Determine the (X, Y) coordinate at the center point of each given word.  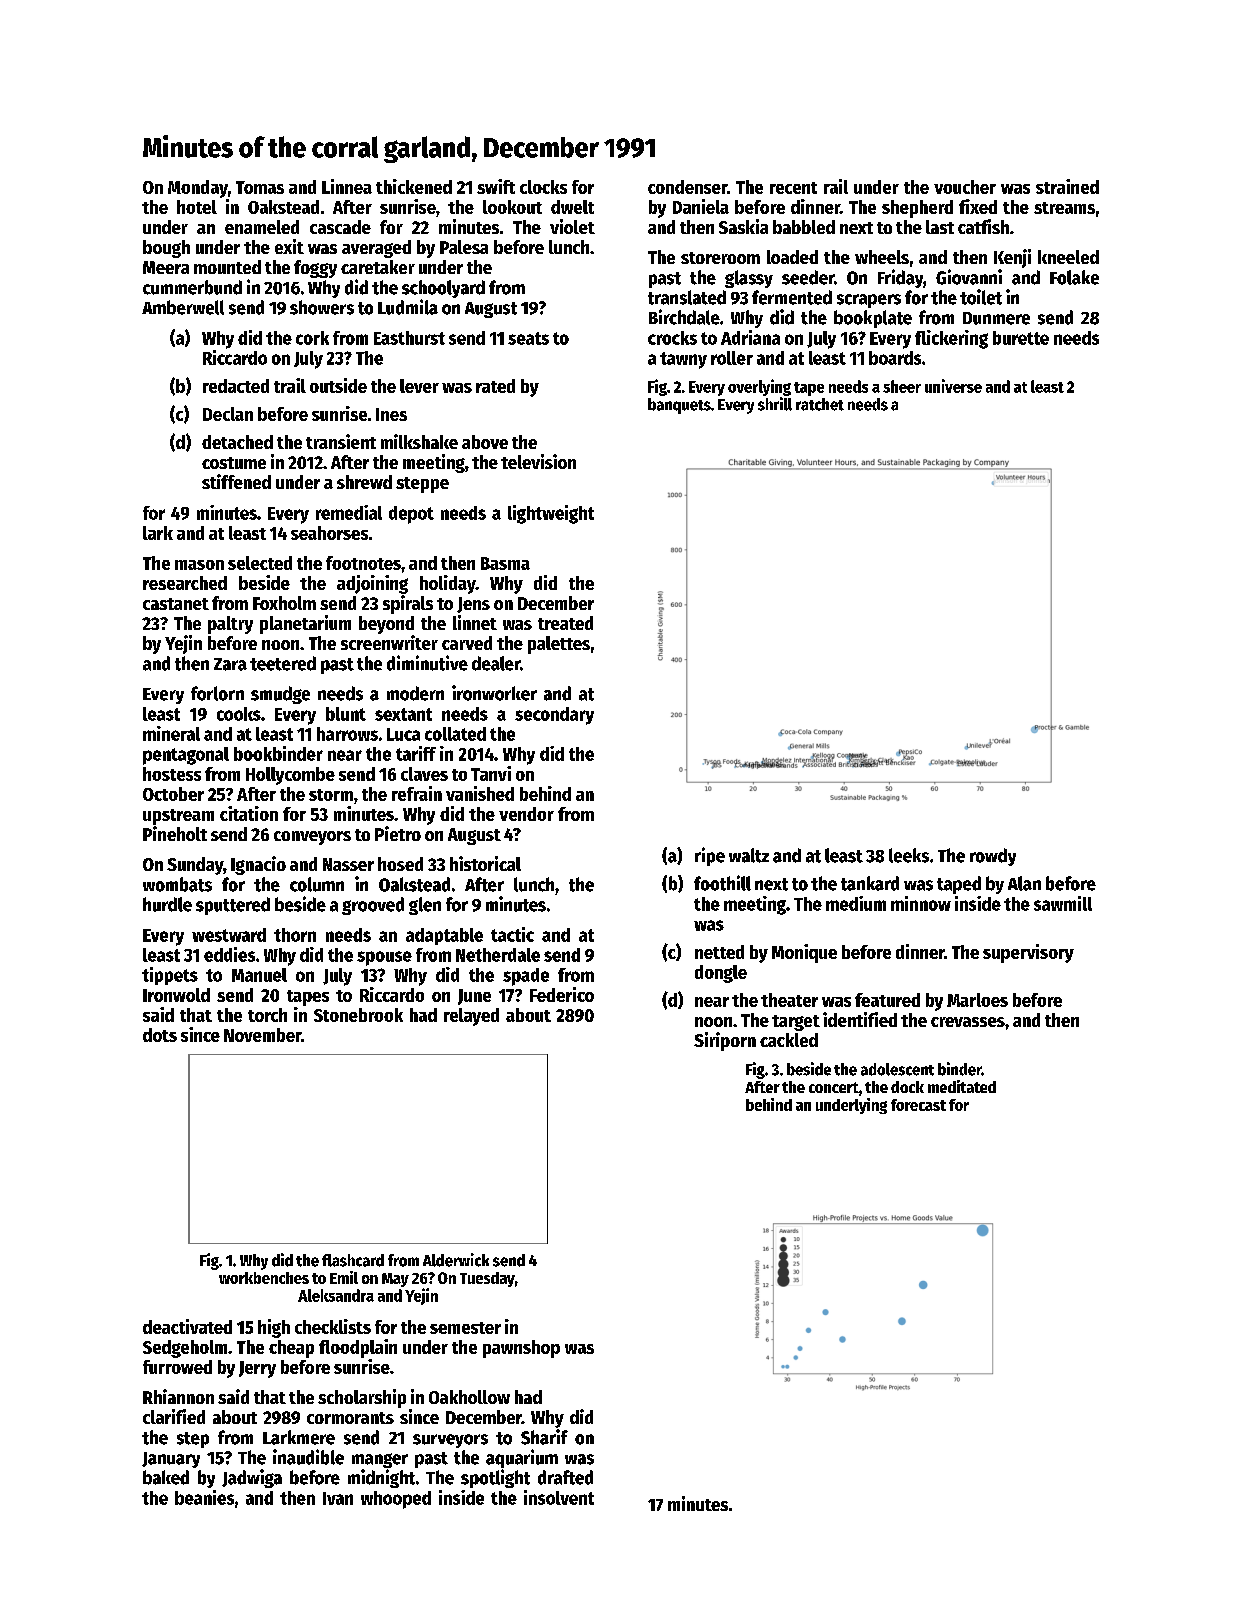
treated (565, 623)
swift (496, 186)
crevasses (968, 1022)
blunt (346, 714)
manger (380, 1460)
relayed (471, 1017)
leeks (909, 855)
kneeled (1068, 257)
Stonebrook (358, 1015)
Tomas (260, 187)
